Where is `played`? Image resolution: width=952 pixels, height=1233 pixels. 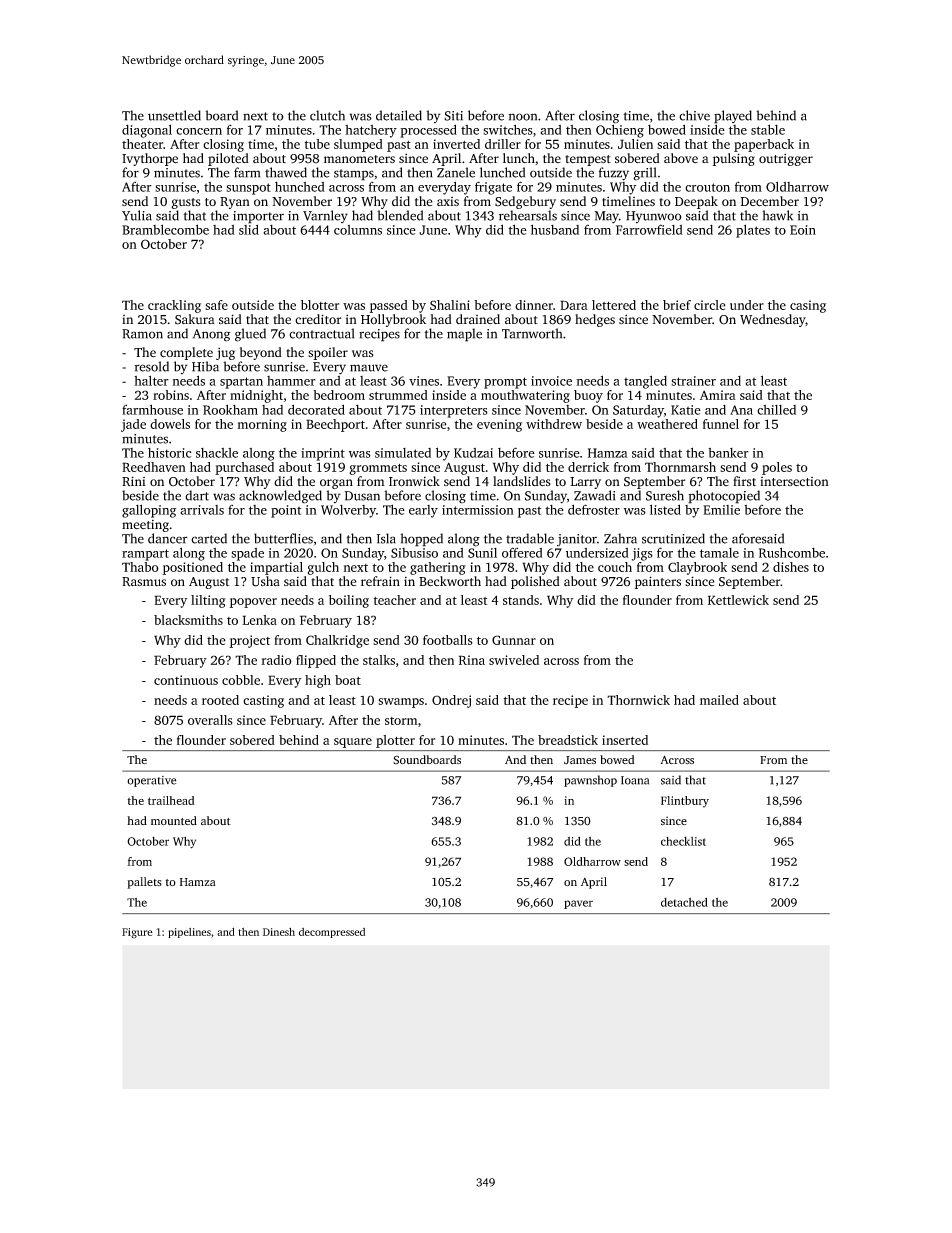 played is located at coordinates (733, 117).
